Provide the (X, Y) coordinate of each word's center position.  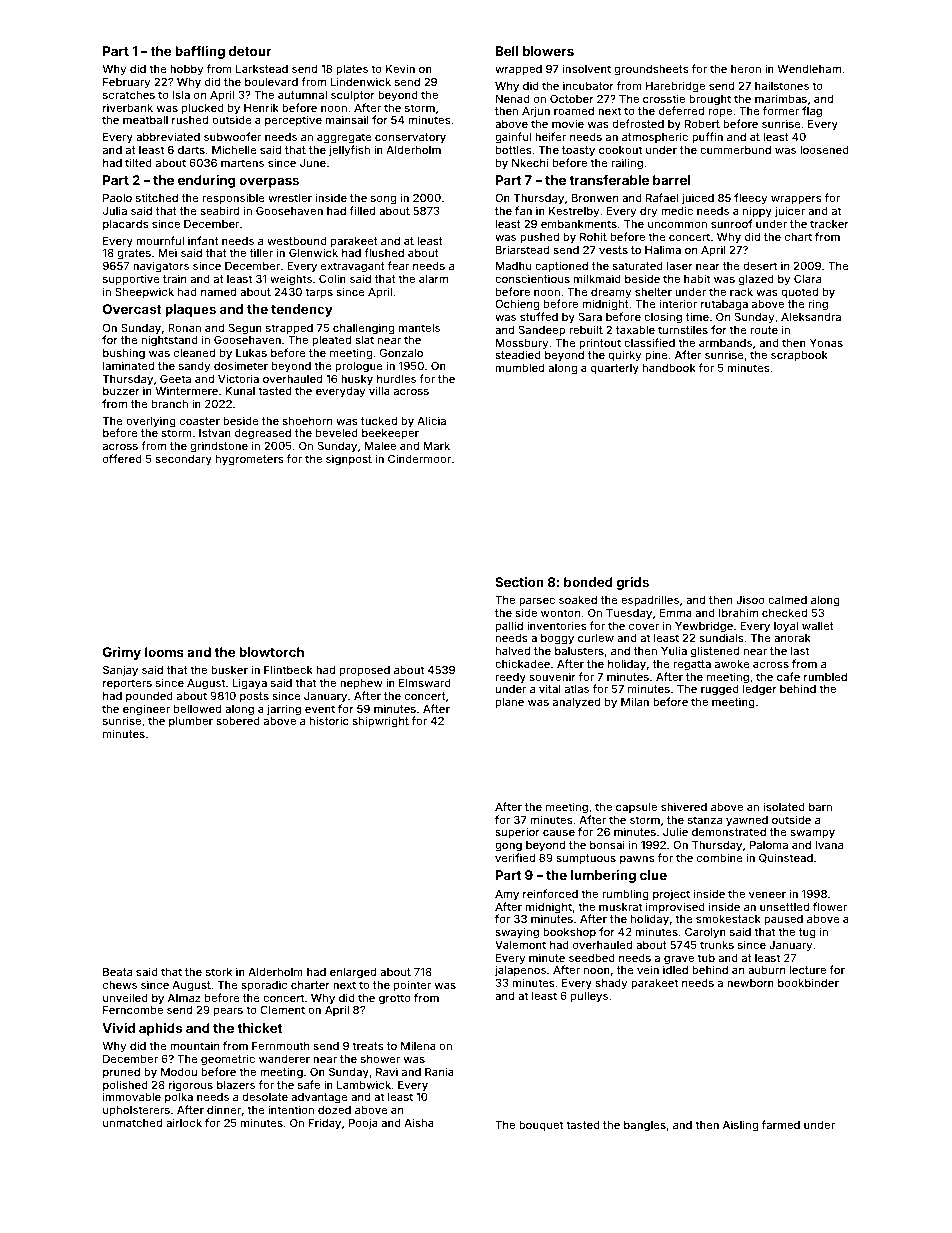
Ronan (184, 328)
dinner (224, 1109)
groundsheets (651, 70)
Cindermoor (419, 458)
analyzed (576, 703)
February (126, 83)
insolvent (587, 68)
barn (820, 807)
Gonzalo (401, 352)
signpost (349, 460)
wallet (818, 626)
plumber (191, 722)
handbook (669, 368)
